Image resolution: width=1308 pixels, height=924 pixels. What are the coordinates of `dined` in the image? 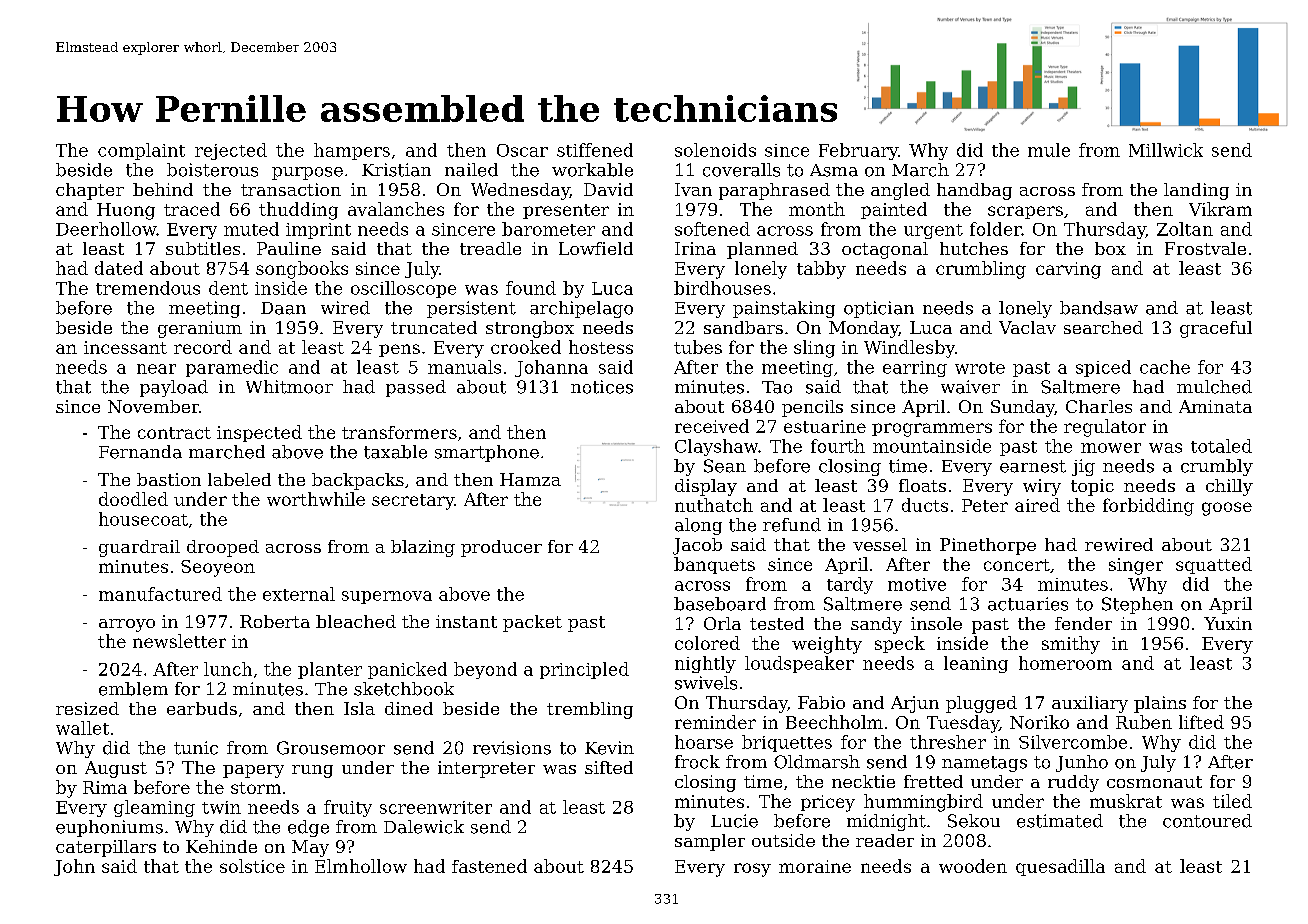 It's located at (409, 708).
